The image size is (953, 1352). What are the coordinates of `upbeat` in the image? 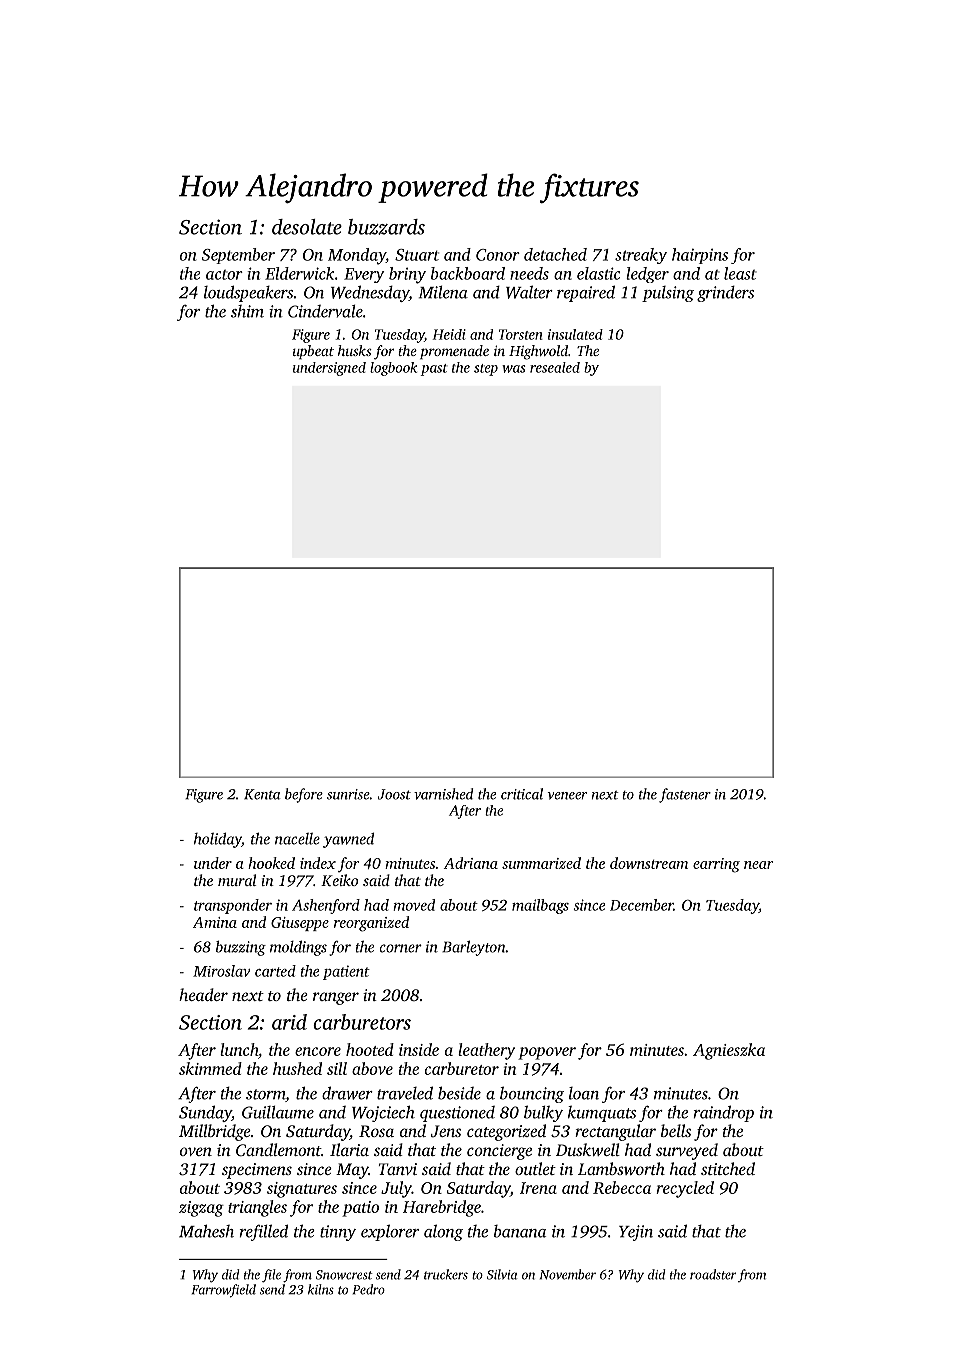 It's located at (313, 352).
